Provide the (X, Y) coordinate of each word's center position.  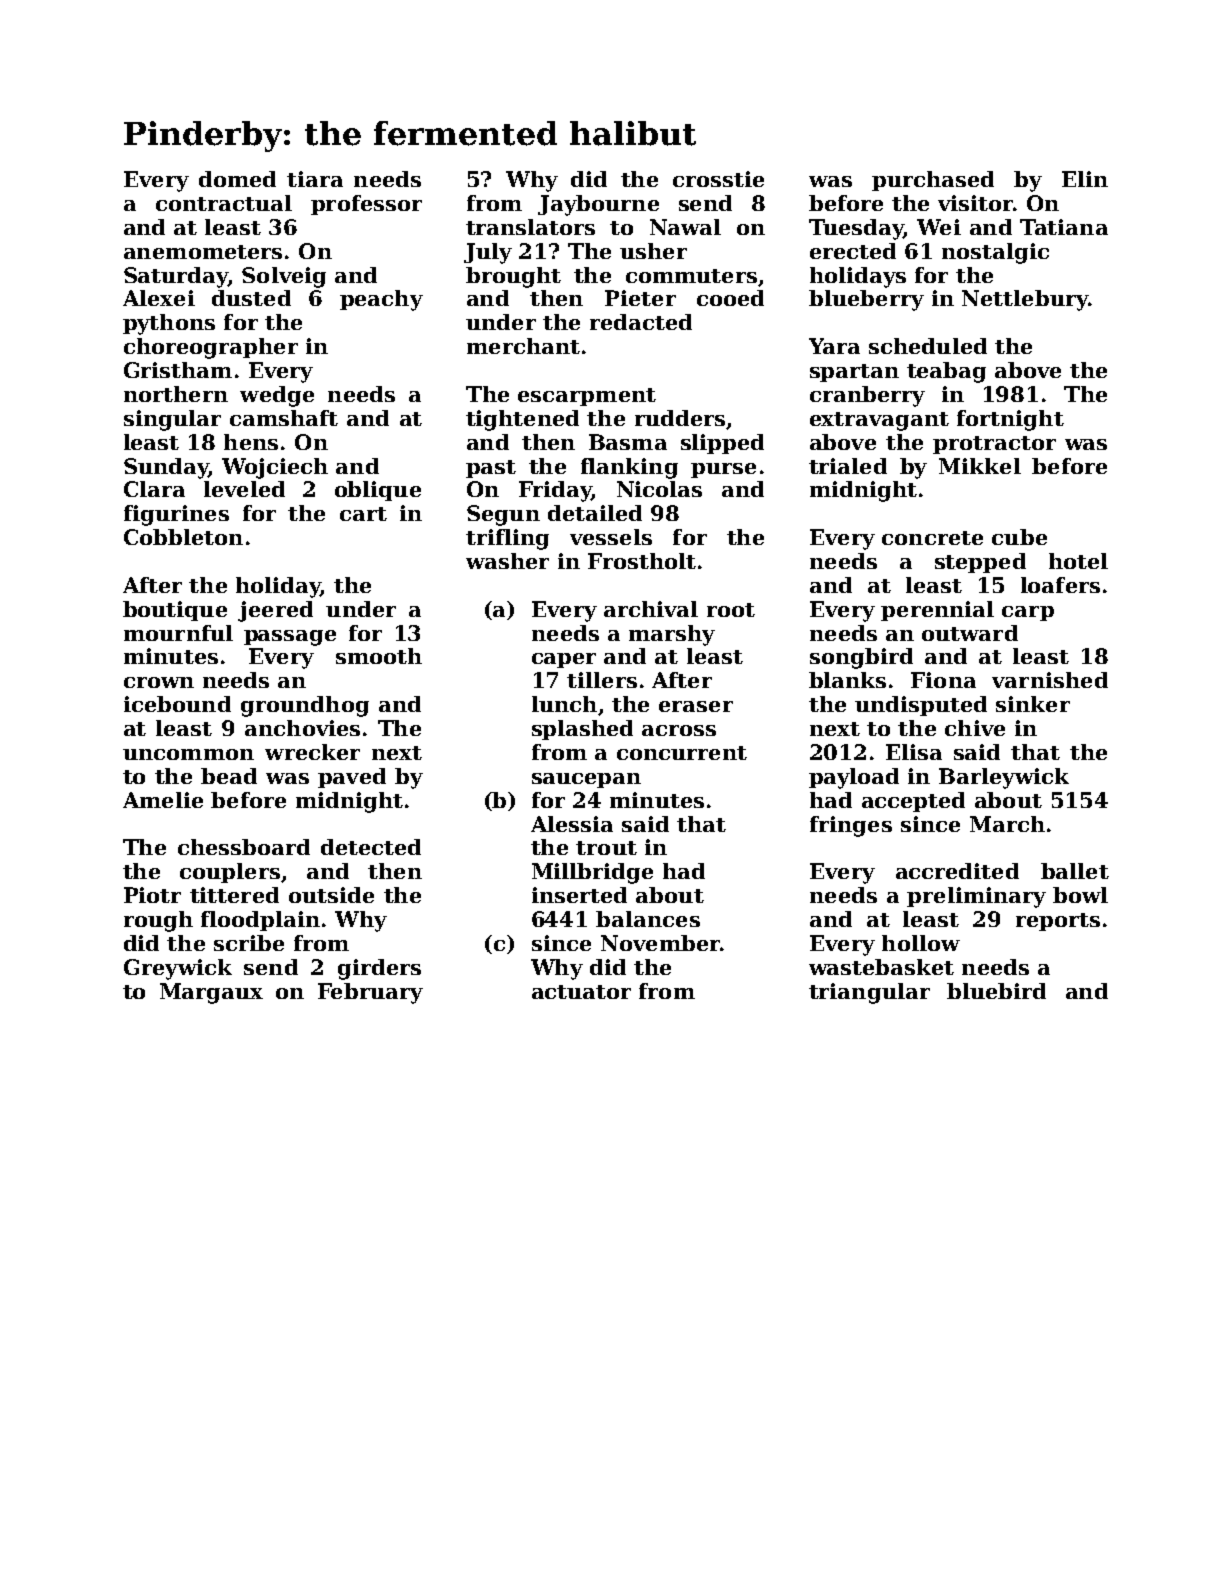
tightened (522, 420)
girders (379, 969)
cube (1019, 537)
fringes (851, 826)
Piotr (152, 895)
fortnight (1010, 420)
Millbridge (592, 873)
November (660, 943)
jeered (275, 611)
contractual (224, 203)
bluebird (996, 991)
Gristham (178, 370)
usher (653, 251)
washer (507, 561)
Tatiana (1064, 227)
